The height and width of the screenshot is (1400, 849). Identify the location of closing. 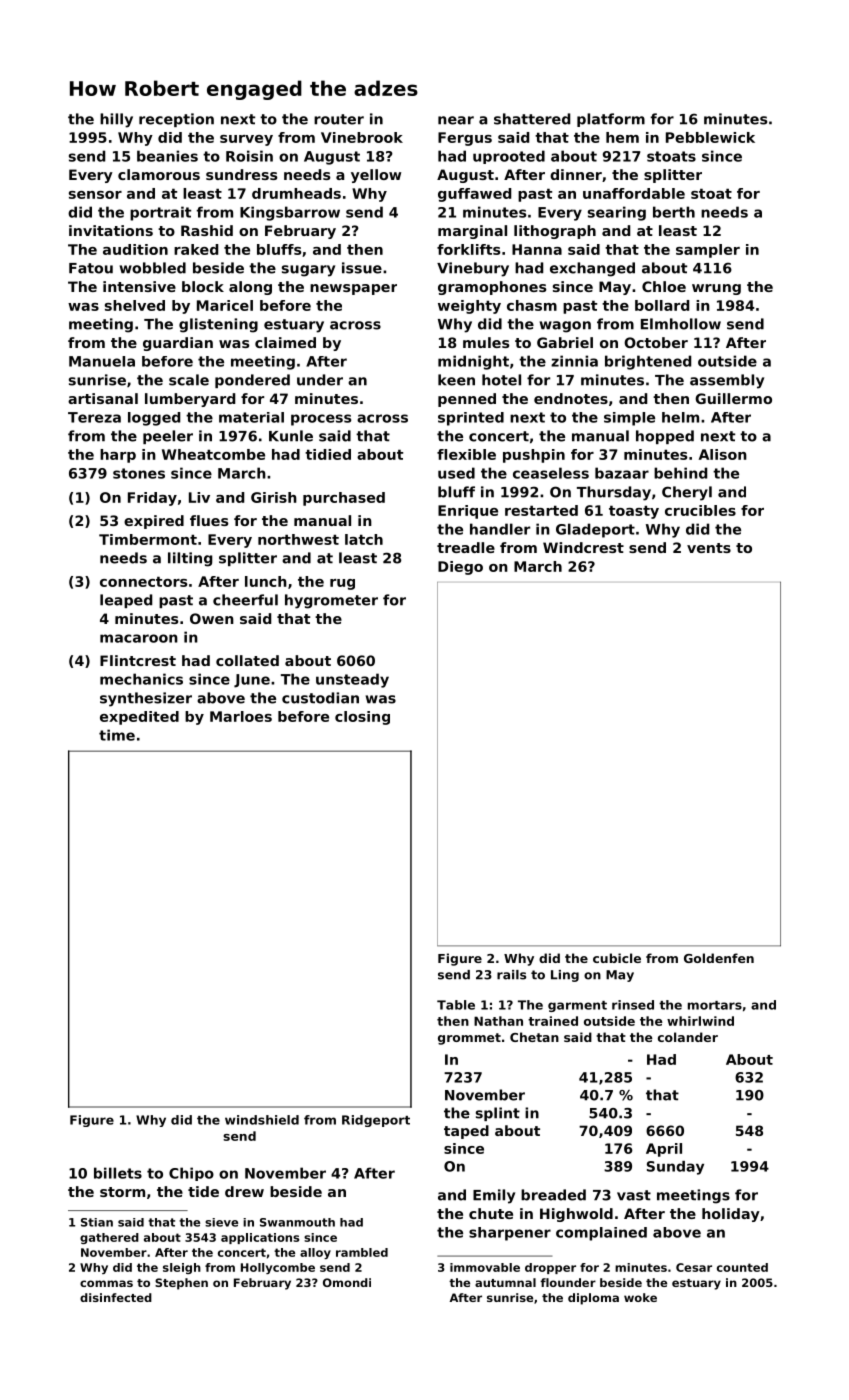
(362, 718).
